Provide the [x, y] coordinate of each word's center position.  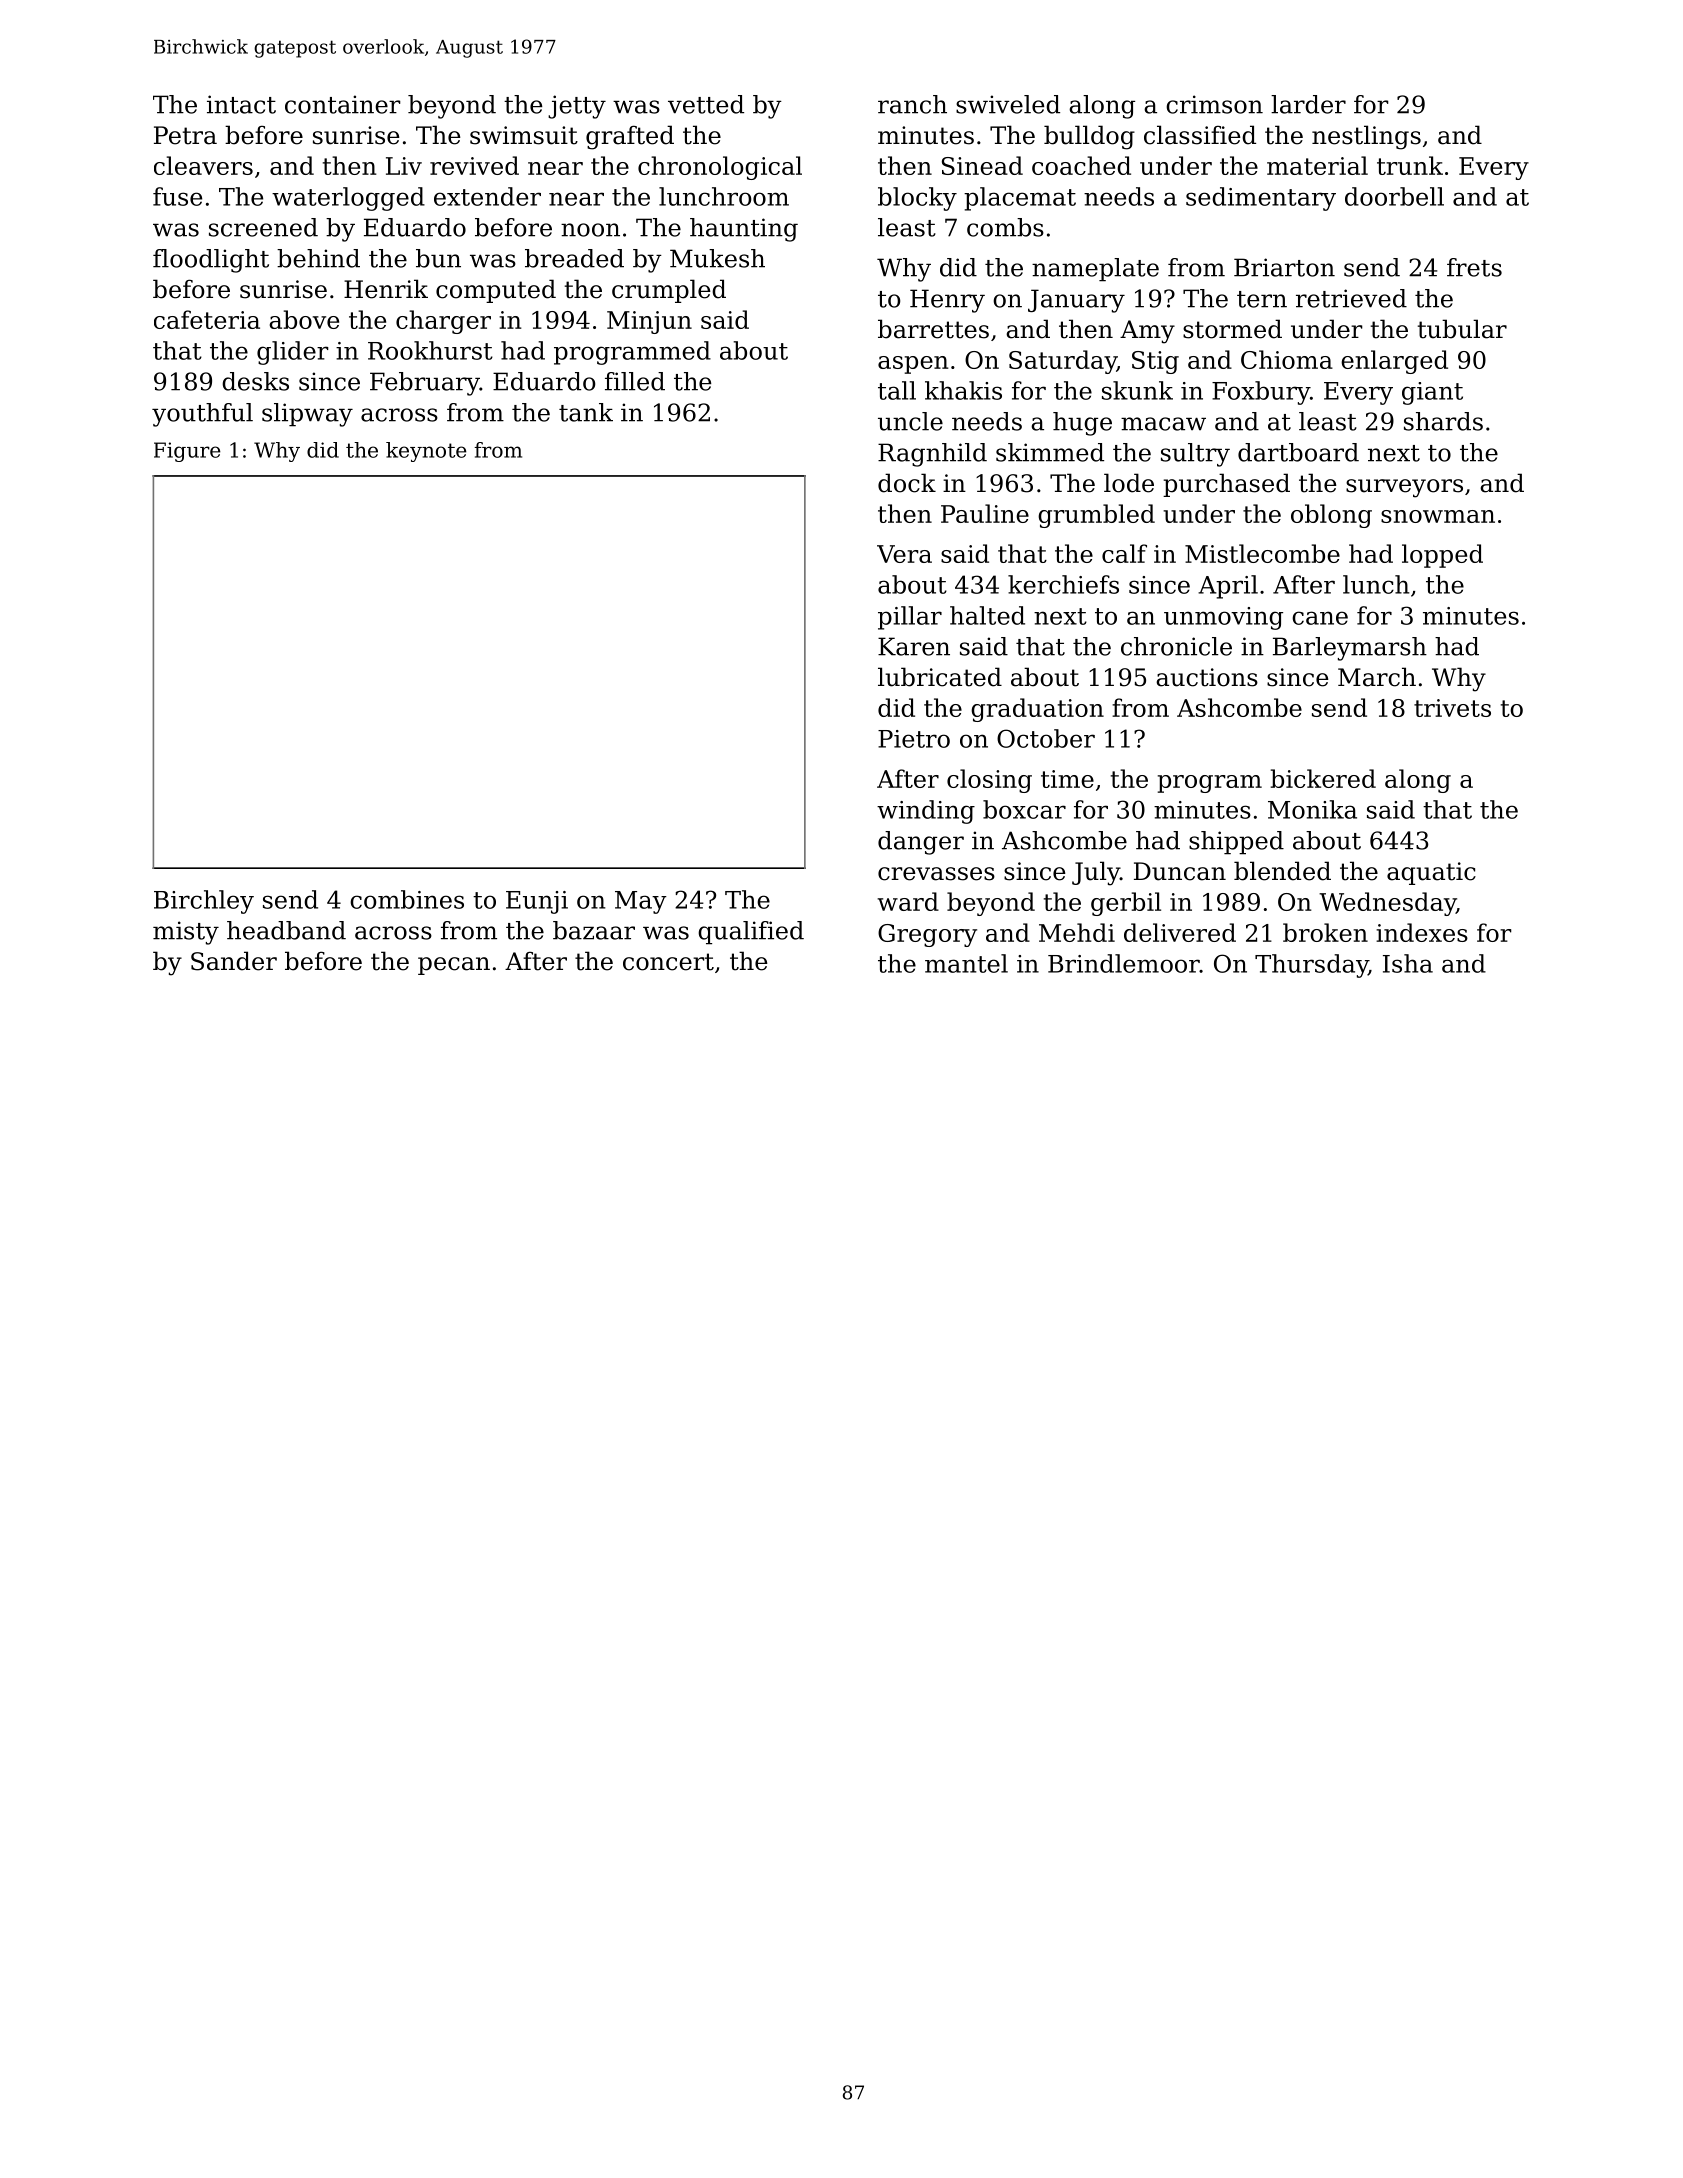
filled [635, 381]
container [343, 104]
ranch [912, 104]
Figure [187, 452]
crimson [1214, 104]
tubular [1462, 329]
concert [668, 962]
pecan [454, 966]
